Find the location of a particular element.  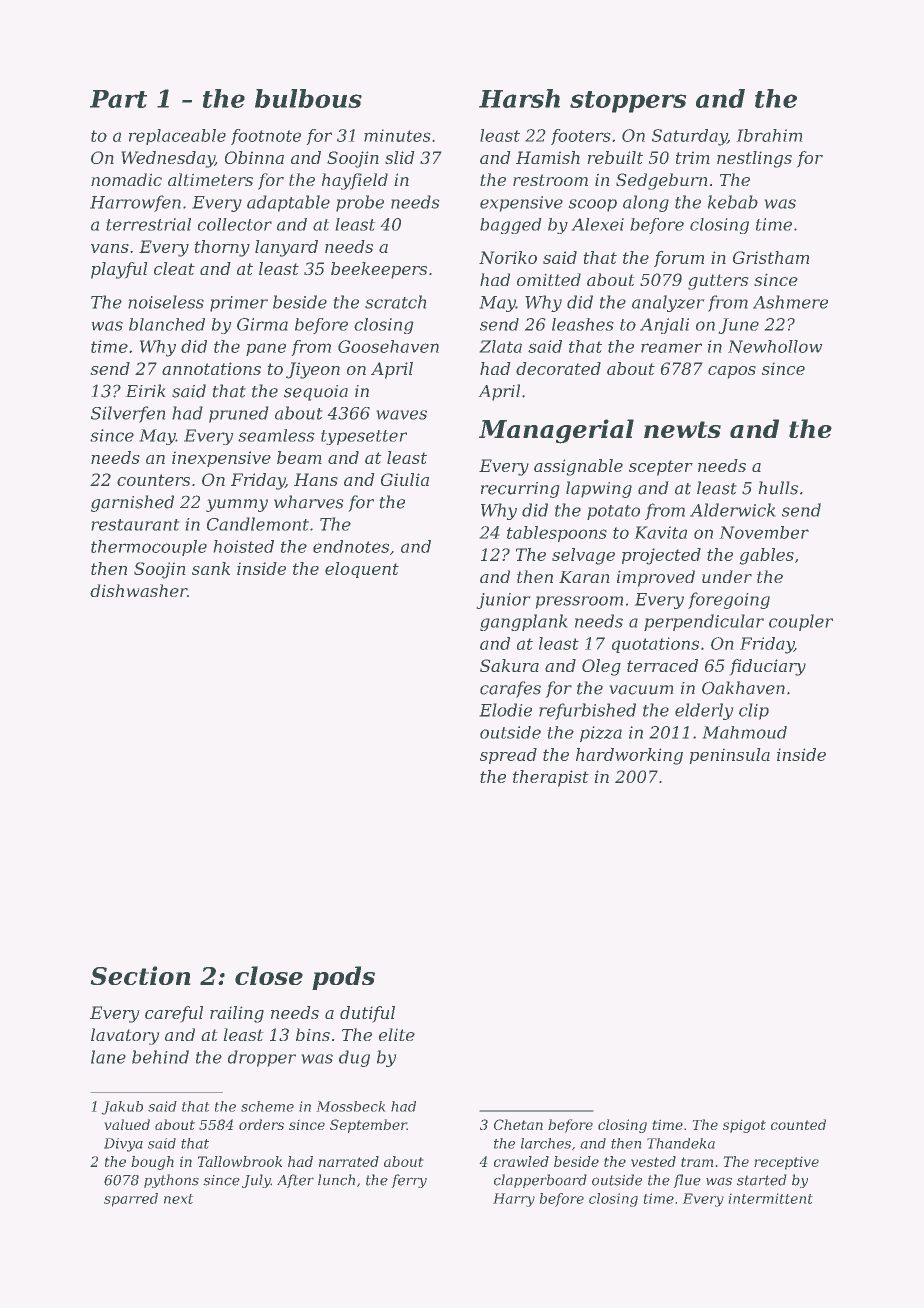

dug is located at coordinates (354, 1058).
